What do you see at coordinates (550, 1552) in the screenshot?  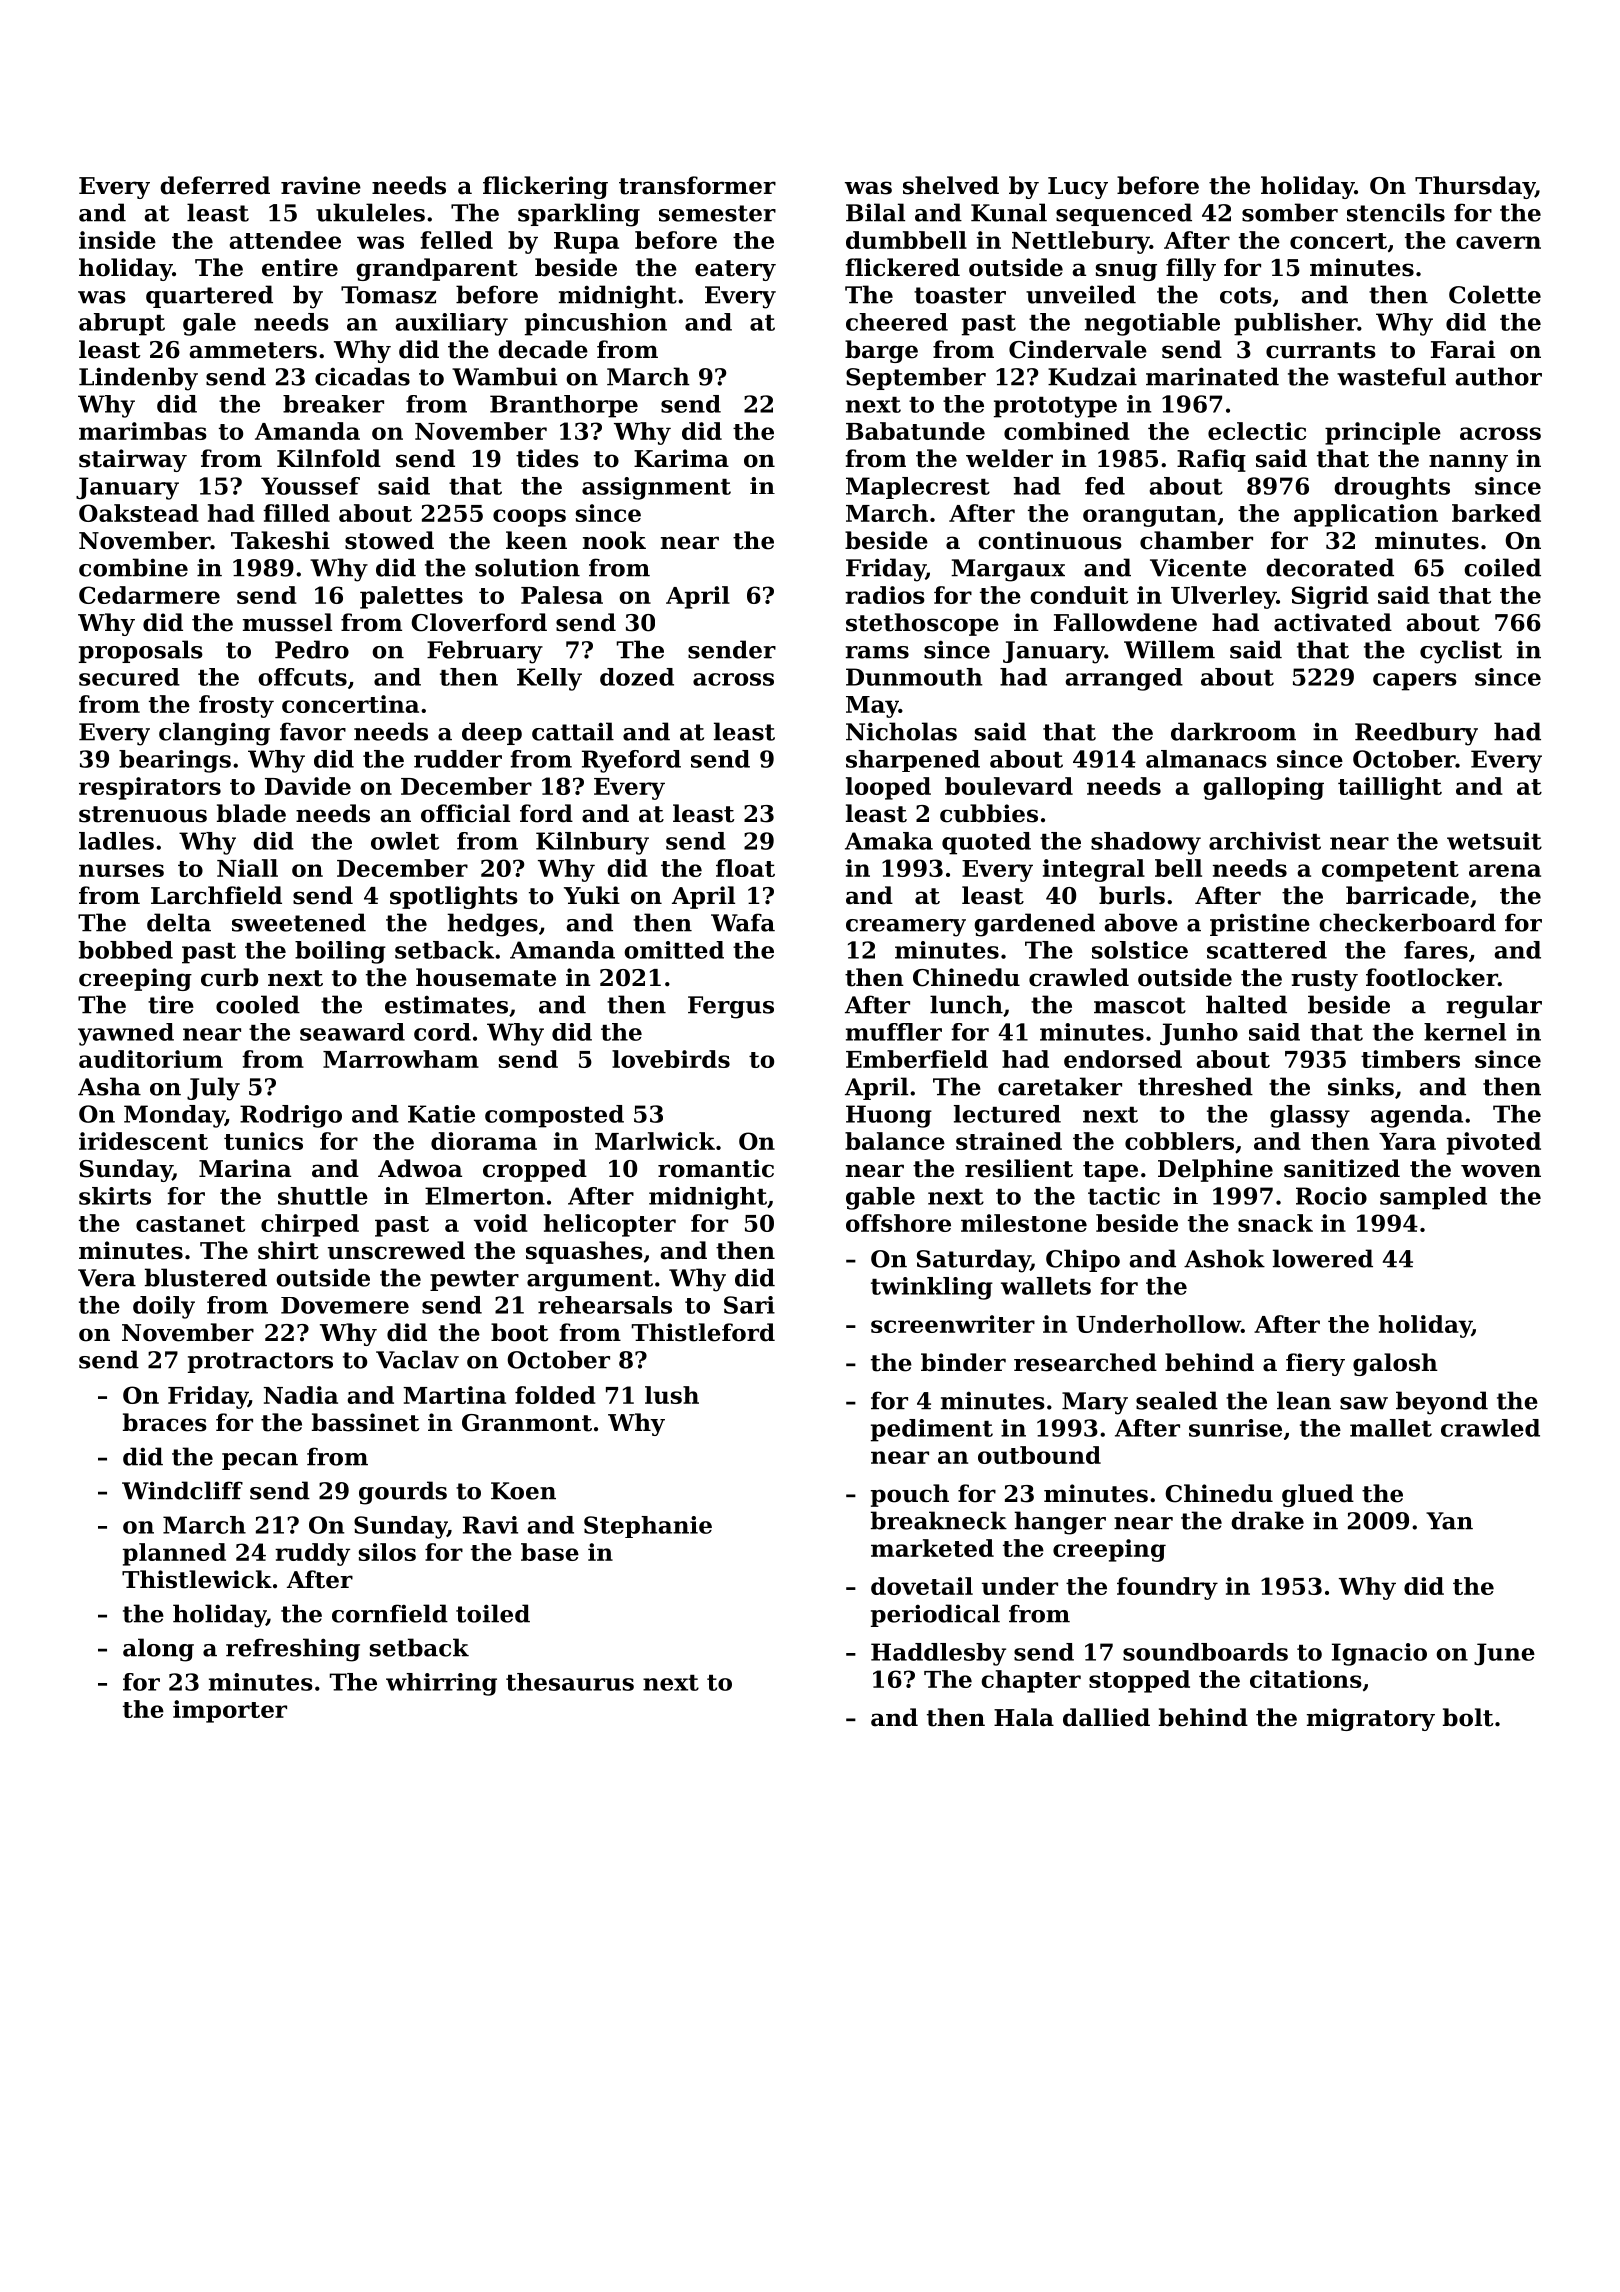 I see `base` at bounding box center [550, 1552].
